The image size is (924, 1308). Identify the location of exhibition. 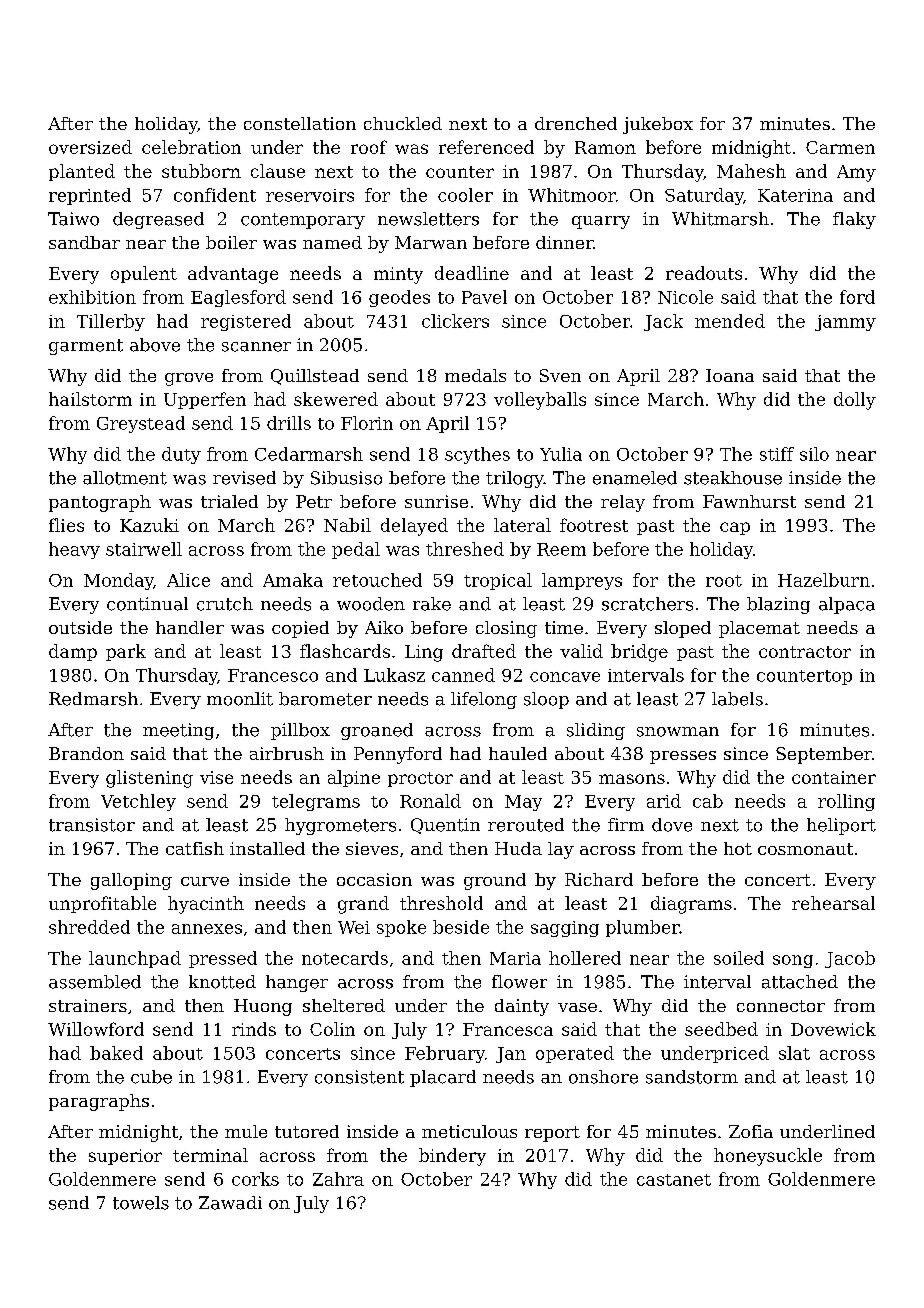
(92, 297).
